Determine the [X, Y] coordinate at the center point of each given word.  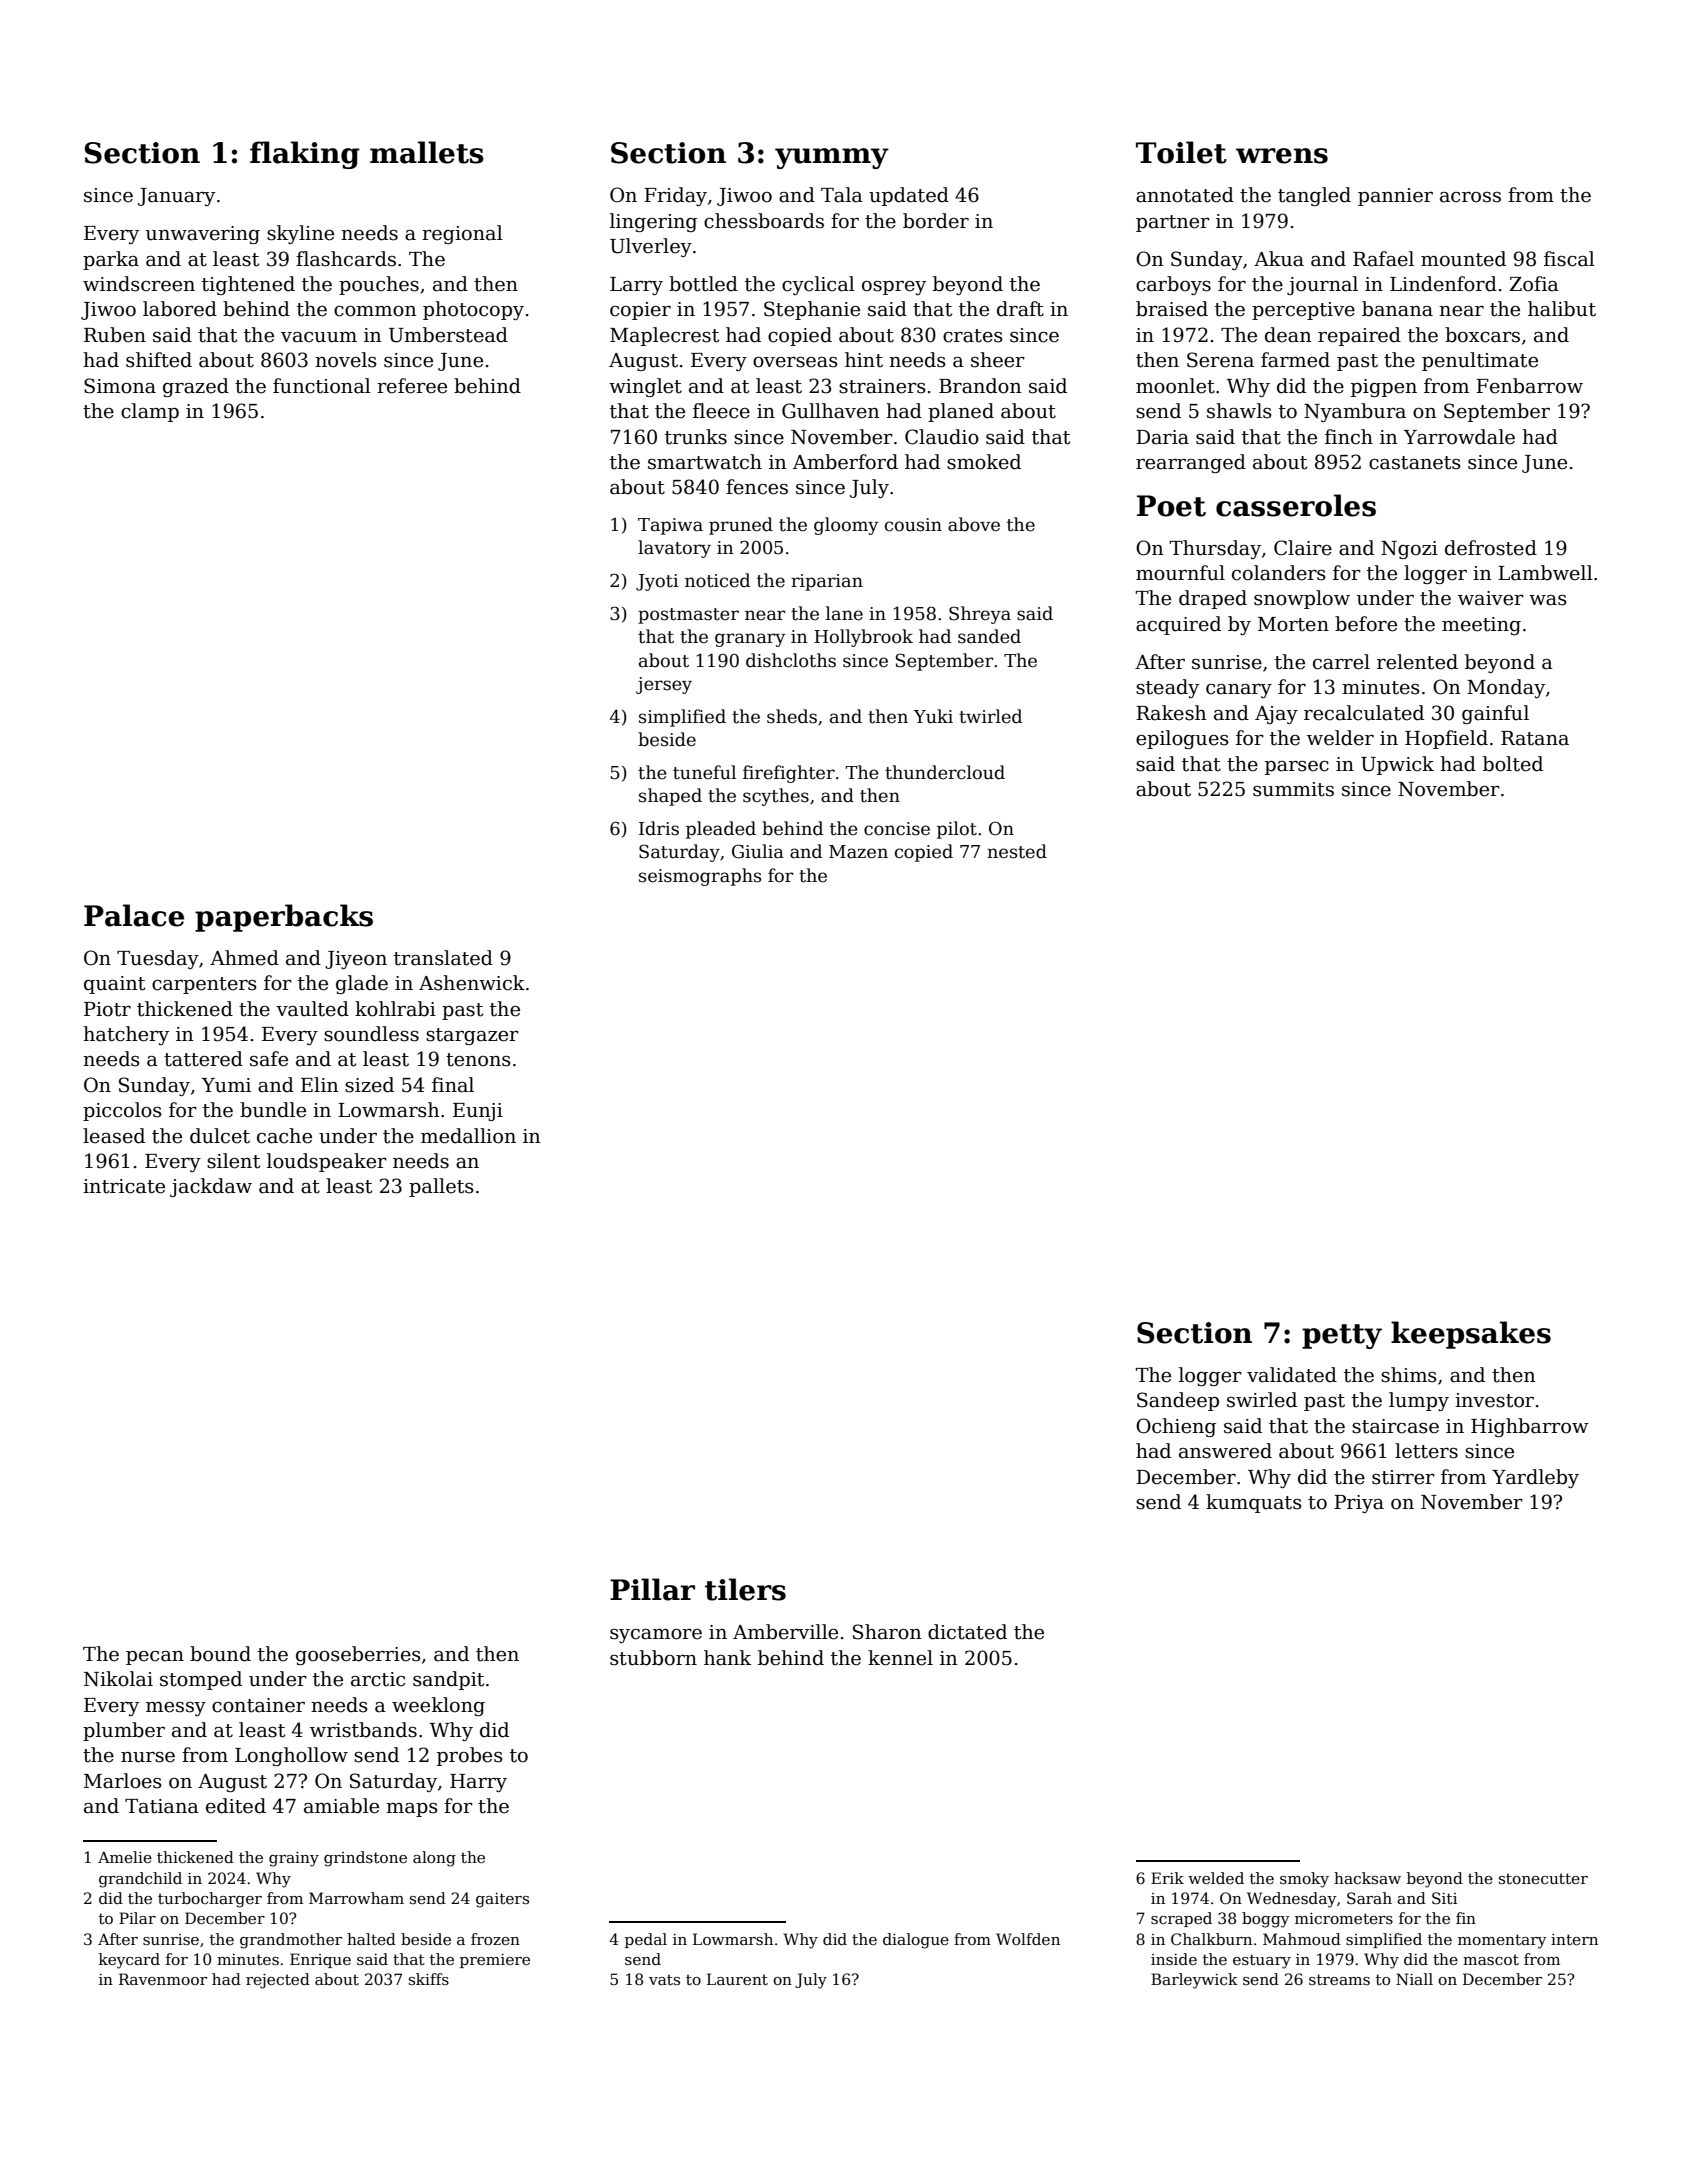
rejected [278, 1981]
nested [1017, 851]
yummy [832, 158]
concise [897, 829]
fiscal [1569, 259]
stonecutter [1543, 1878]
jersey [664, 685]
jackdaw [211, 1187]
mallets [427, 152]
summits [1293, 789]
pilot [957, 830]
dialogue [916, 1941]
